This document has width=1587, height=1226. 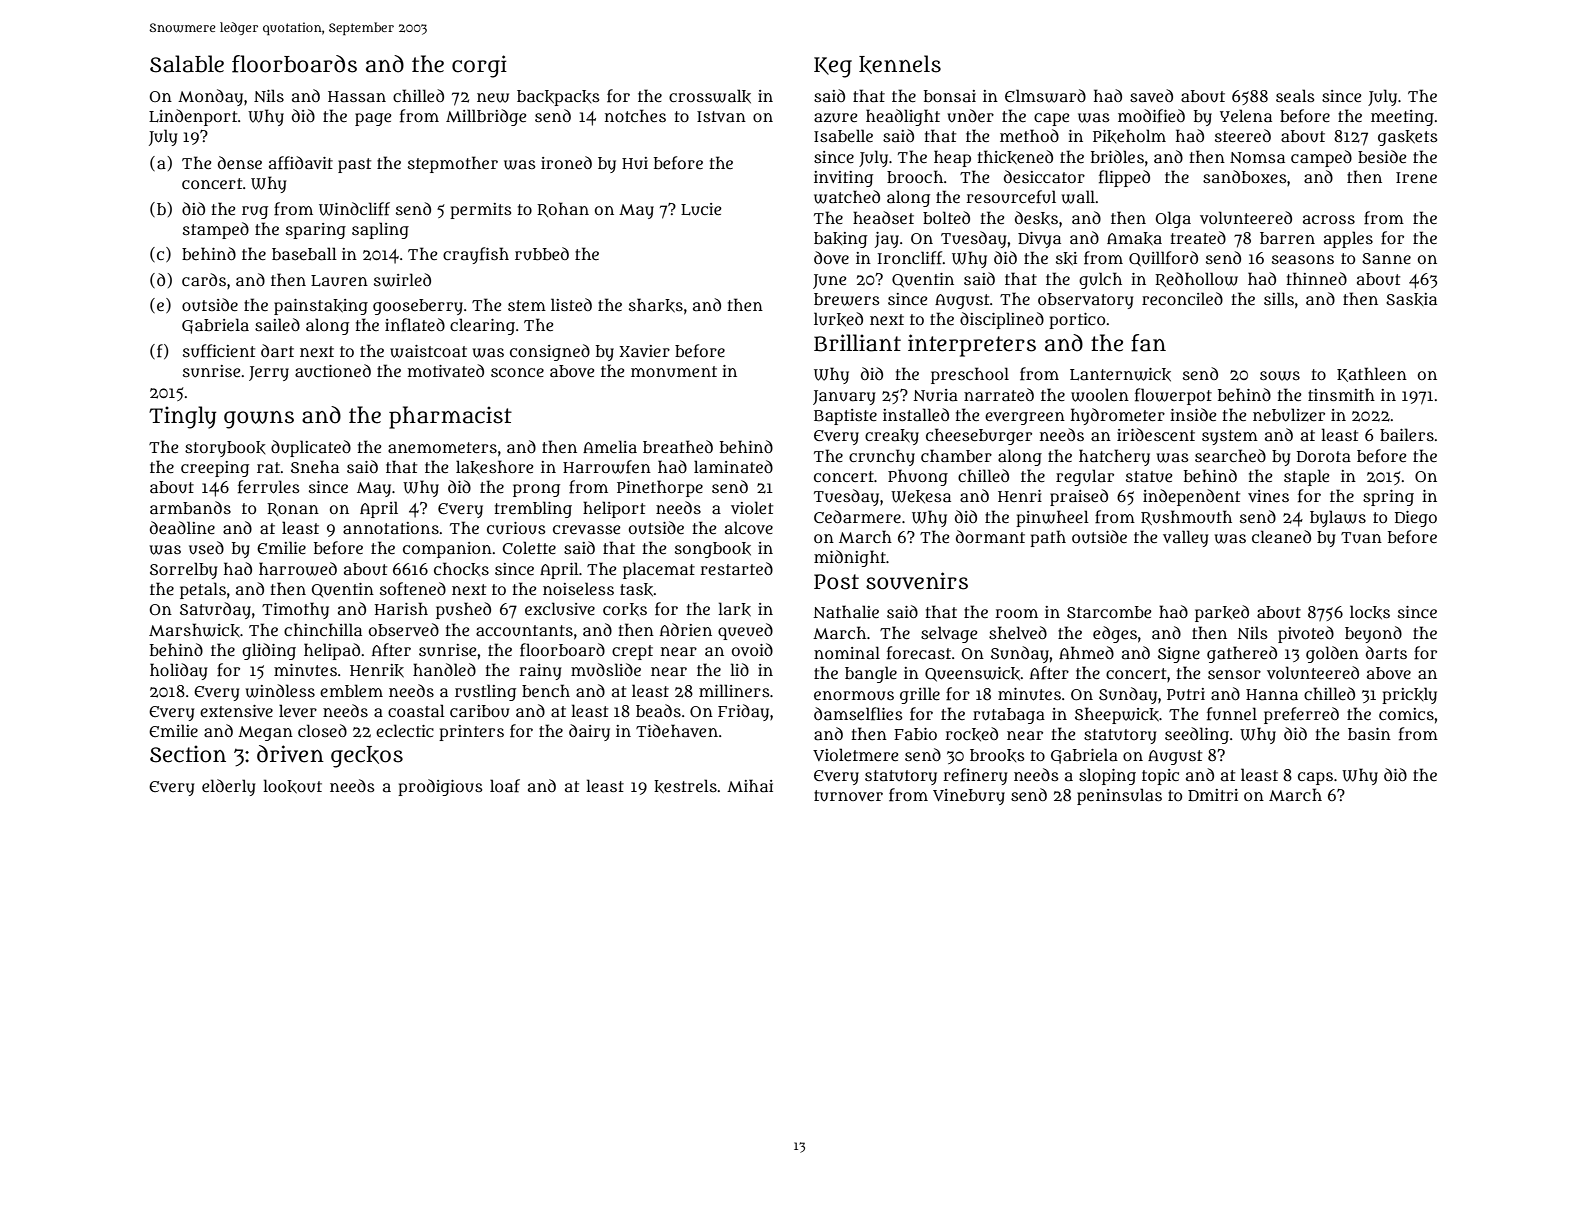 What do you see at coordinates (187, 64) in the document?
I see `Salable` at bounding box center [187, 64].
